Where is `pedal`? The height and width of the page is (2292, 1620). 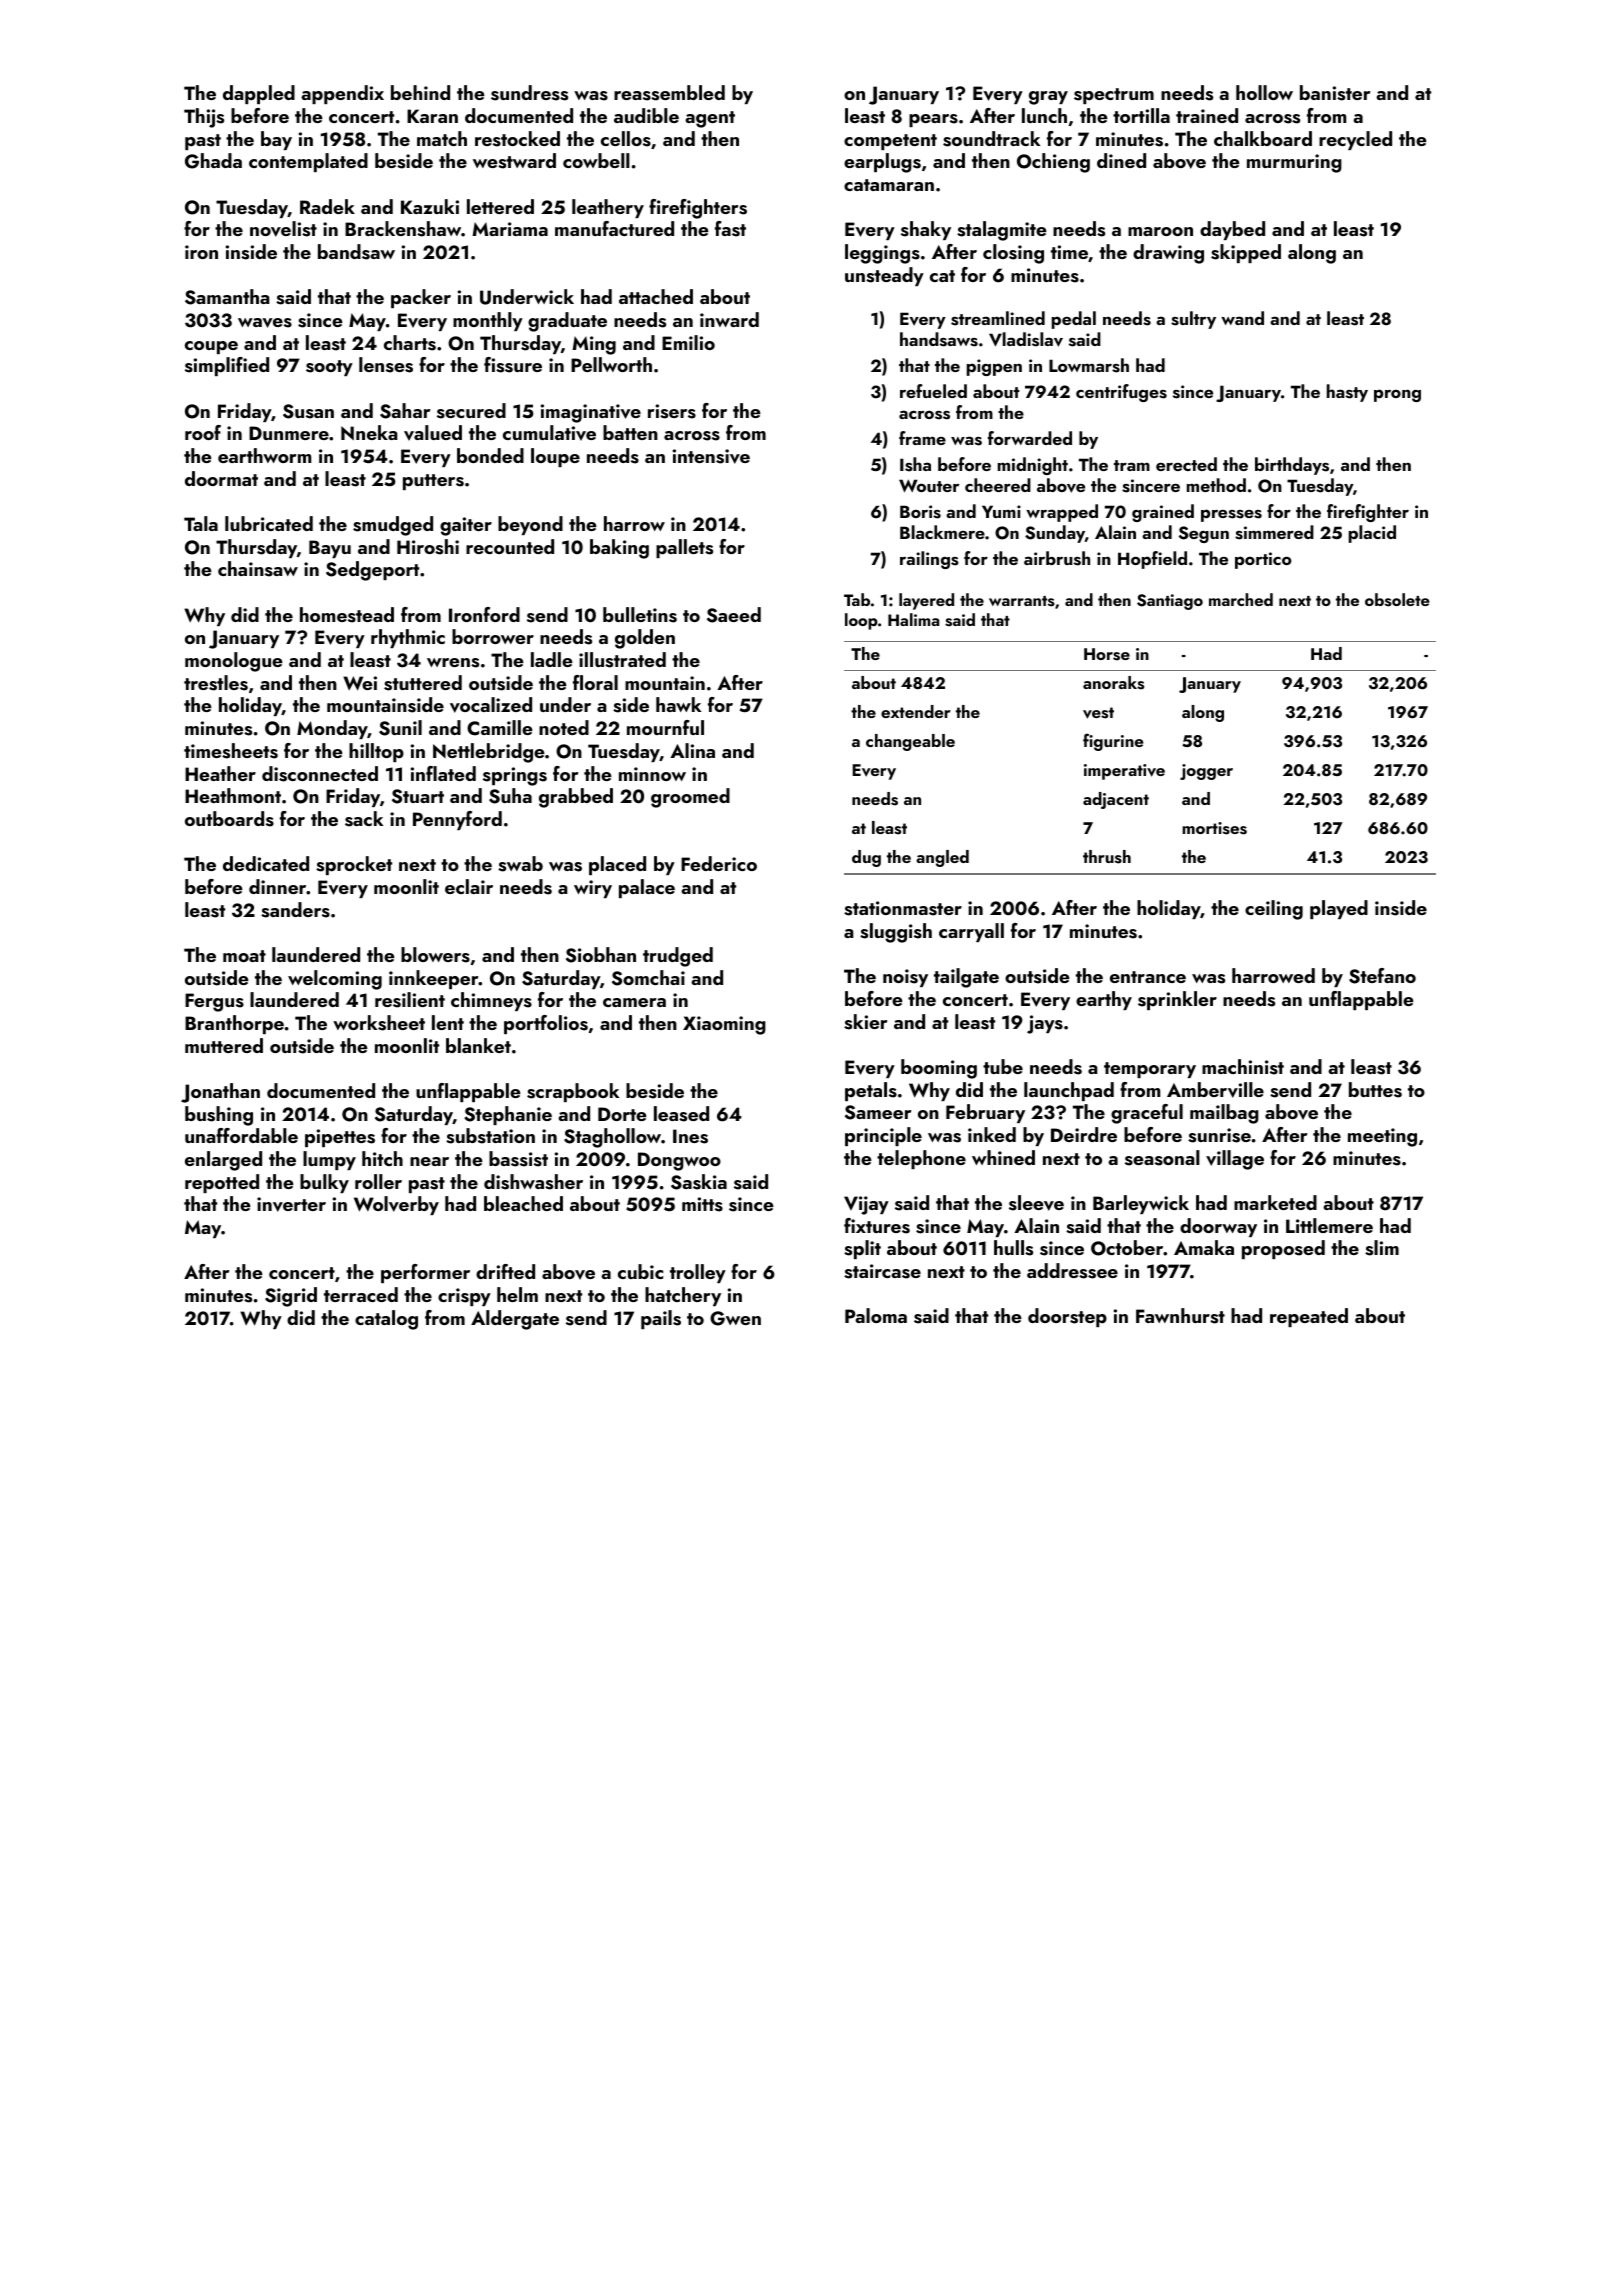
pedal is located at coordinates (1074, 320).
